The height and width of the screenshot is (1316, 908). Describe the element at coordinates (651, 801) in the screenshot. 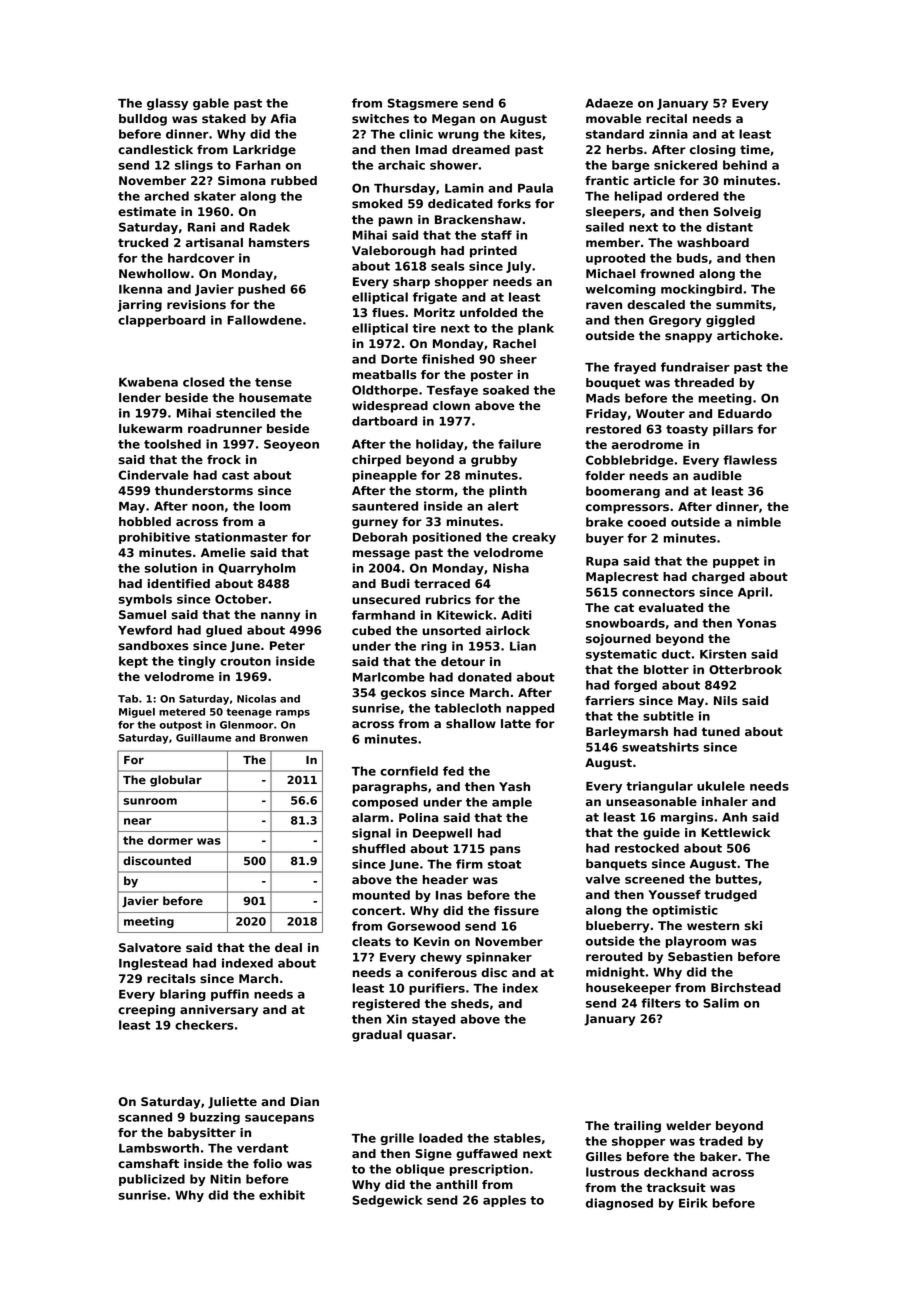

I see `unseasonable` at that location.
